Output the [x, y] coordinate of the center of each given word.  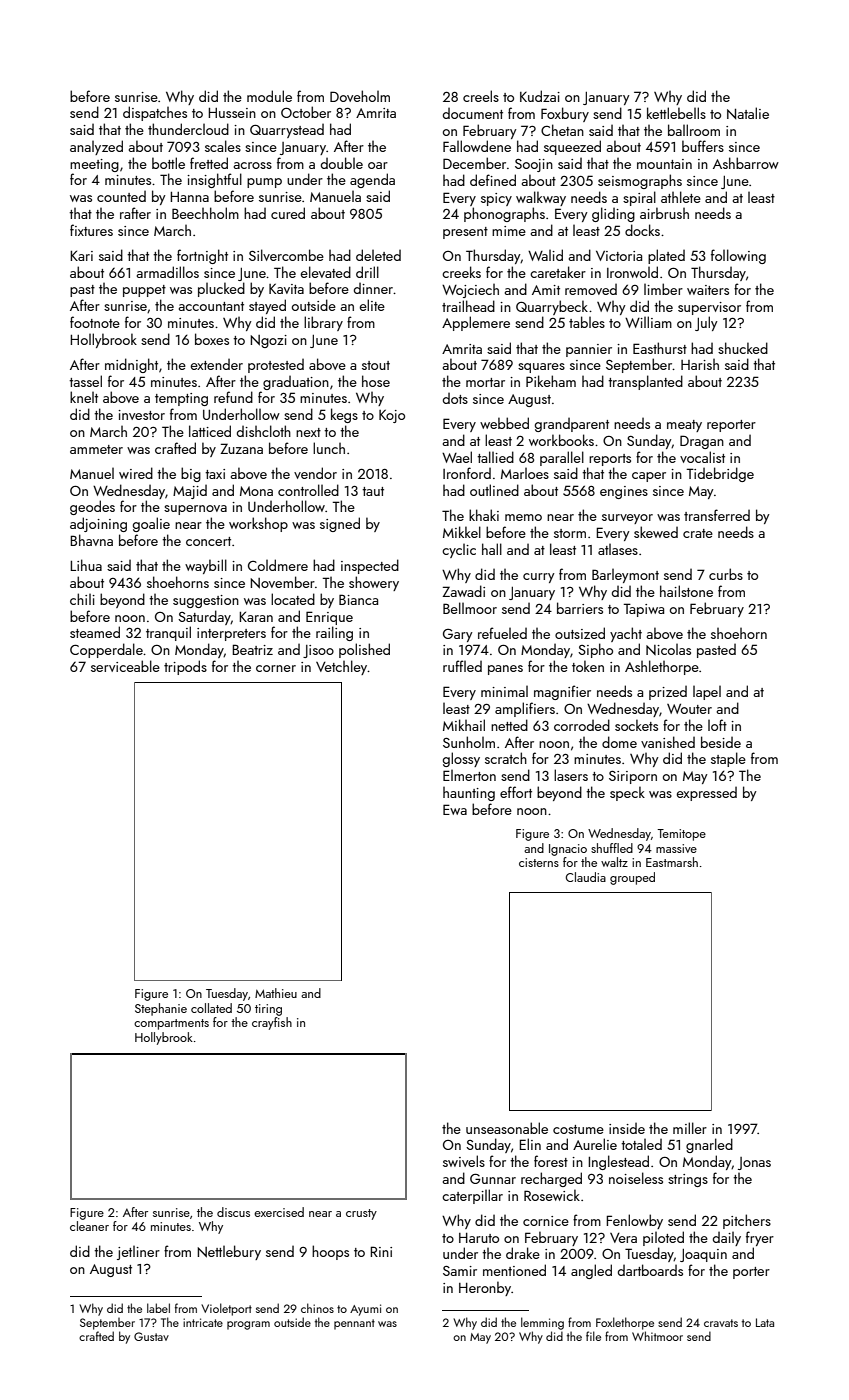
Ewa [455, 809]
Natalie [748, 113]
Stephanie [161, 1009]
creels [481, 96]
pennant [354, 1324]
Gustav [151, 1336]
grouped [632, 878]
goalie [151, 524]
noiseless [636, 1178]
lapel [707, 692]
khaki [484, 515]
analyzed [96, 147]
